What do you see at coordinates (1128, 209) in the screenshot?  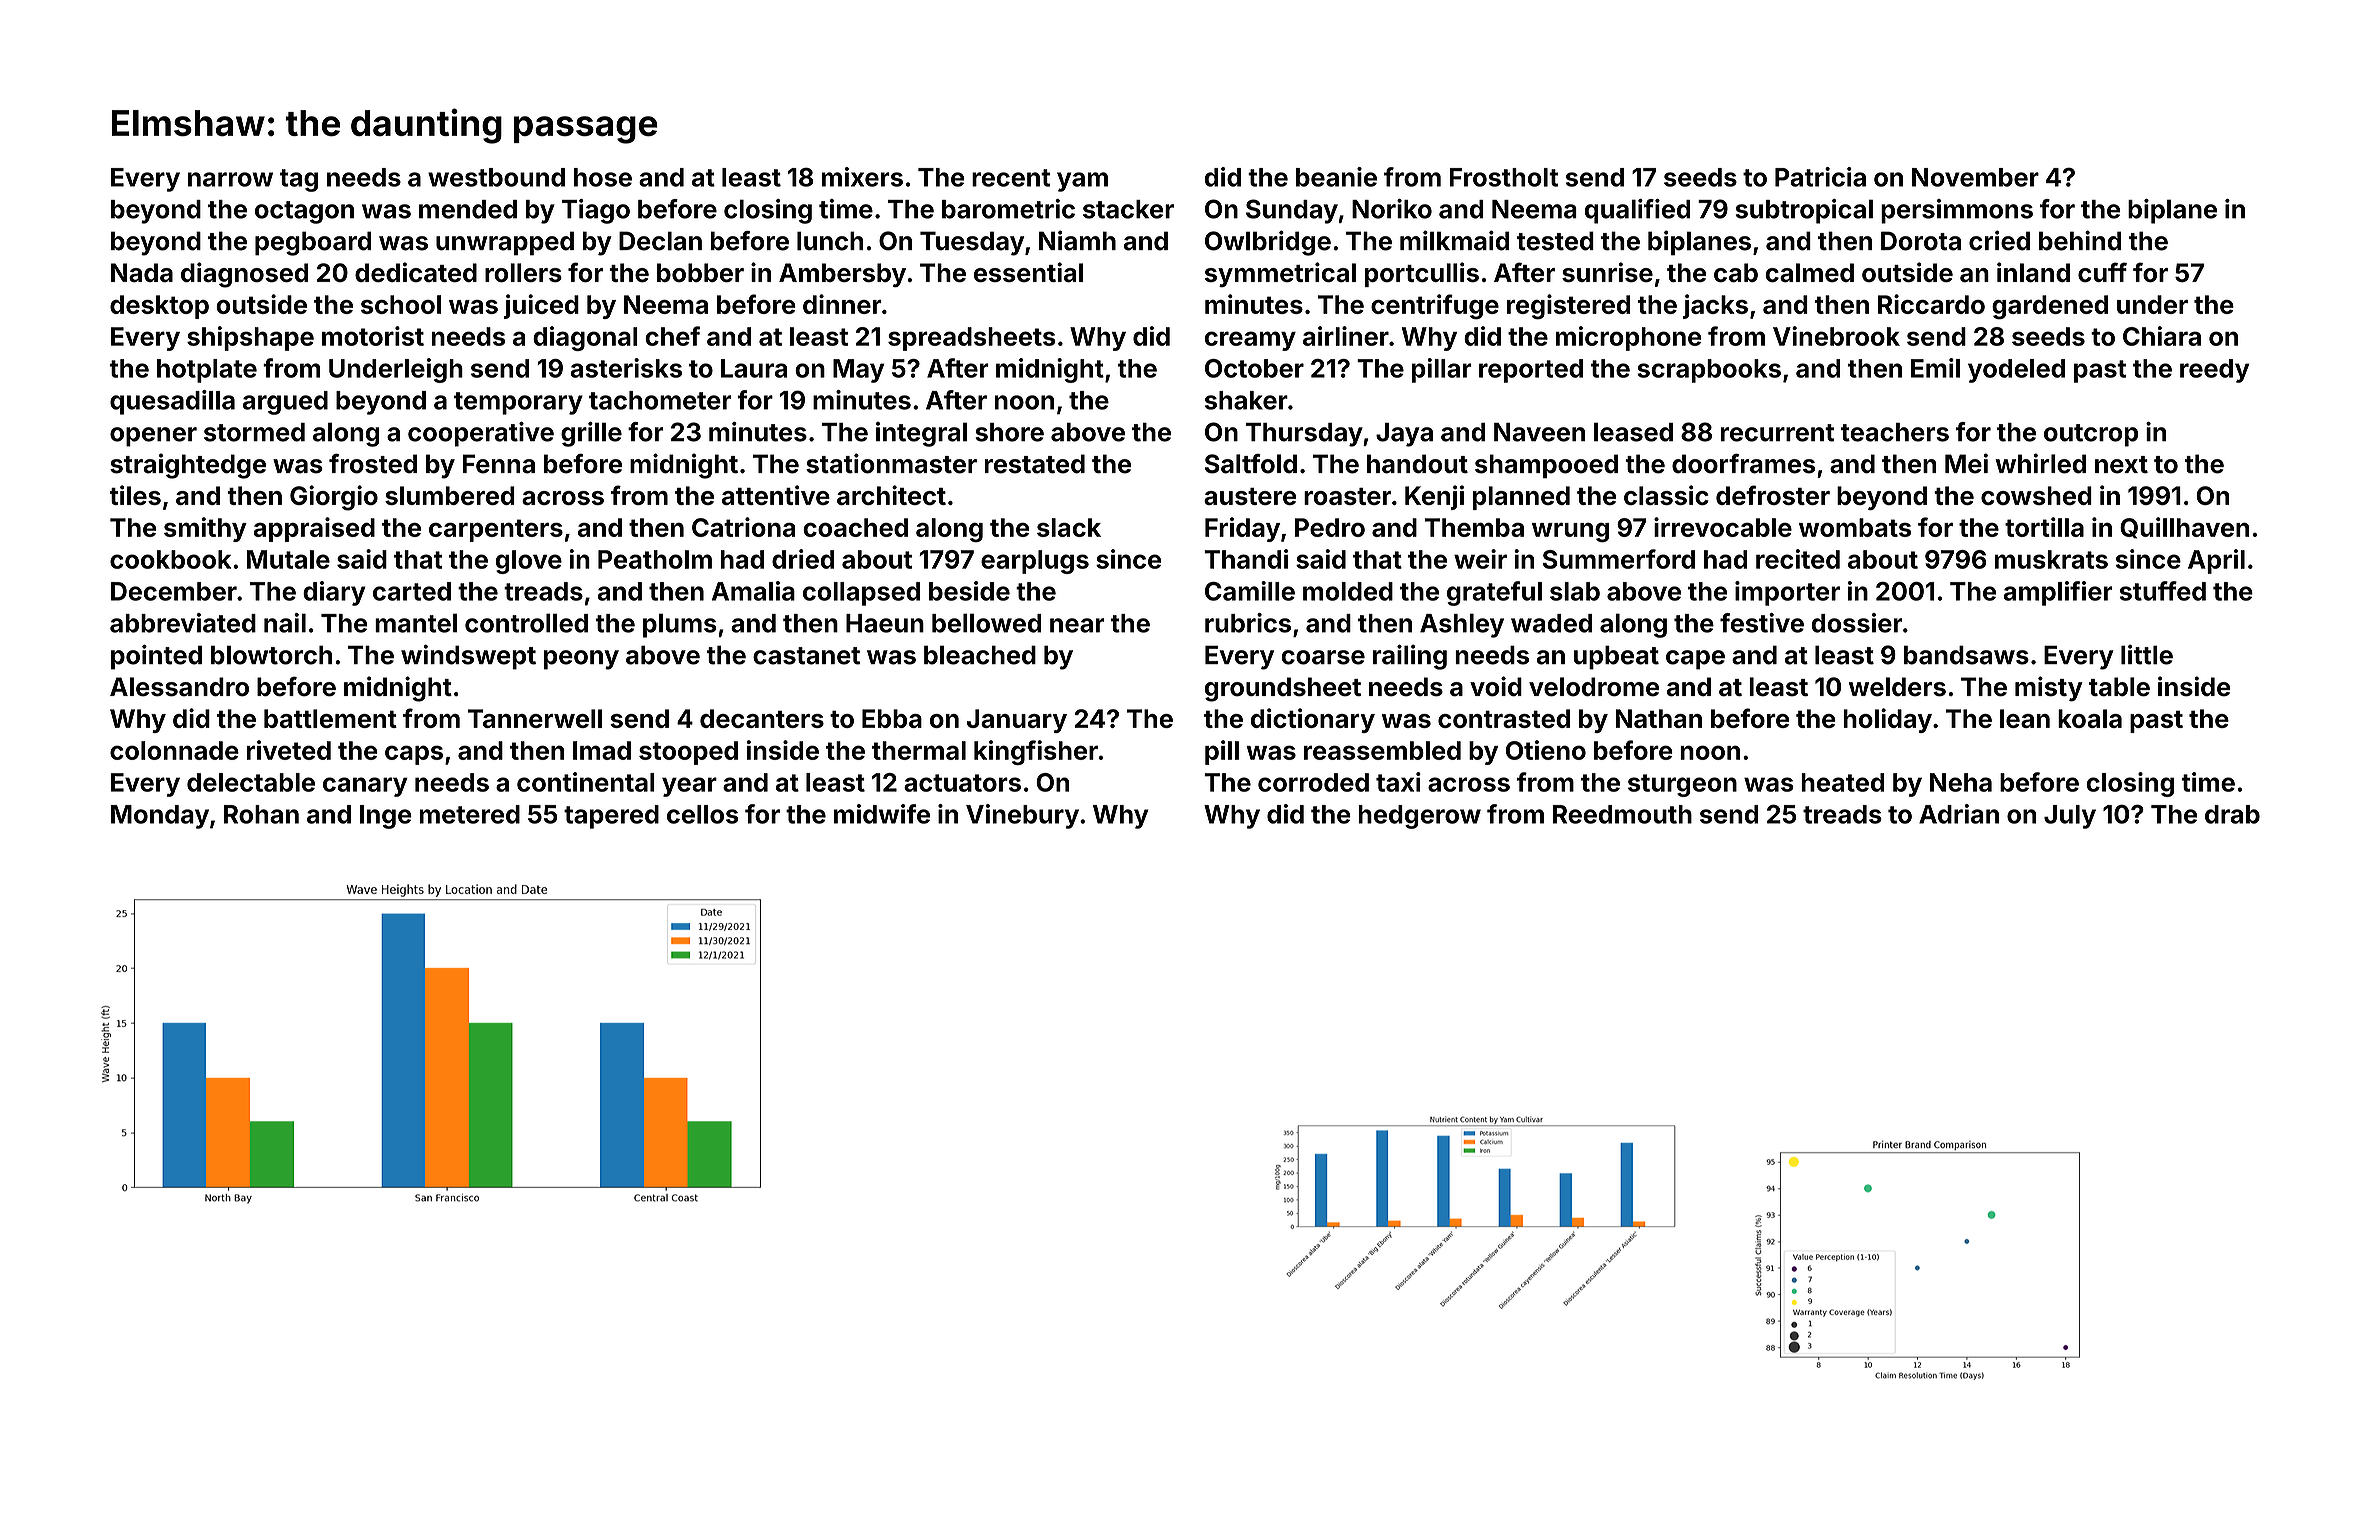 I see `stacker` at bounding box center [1128, 209].
